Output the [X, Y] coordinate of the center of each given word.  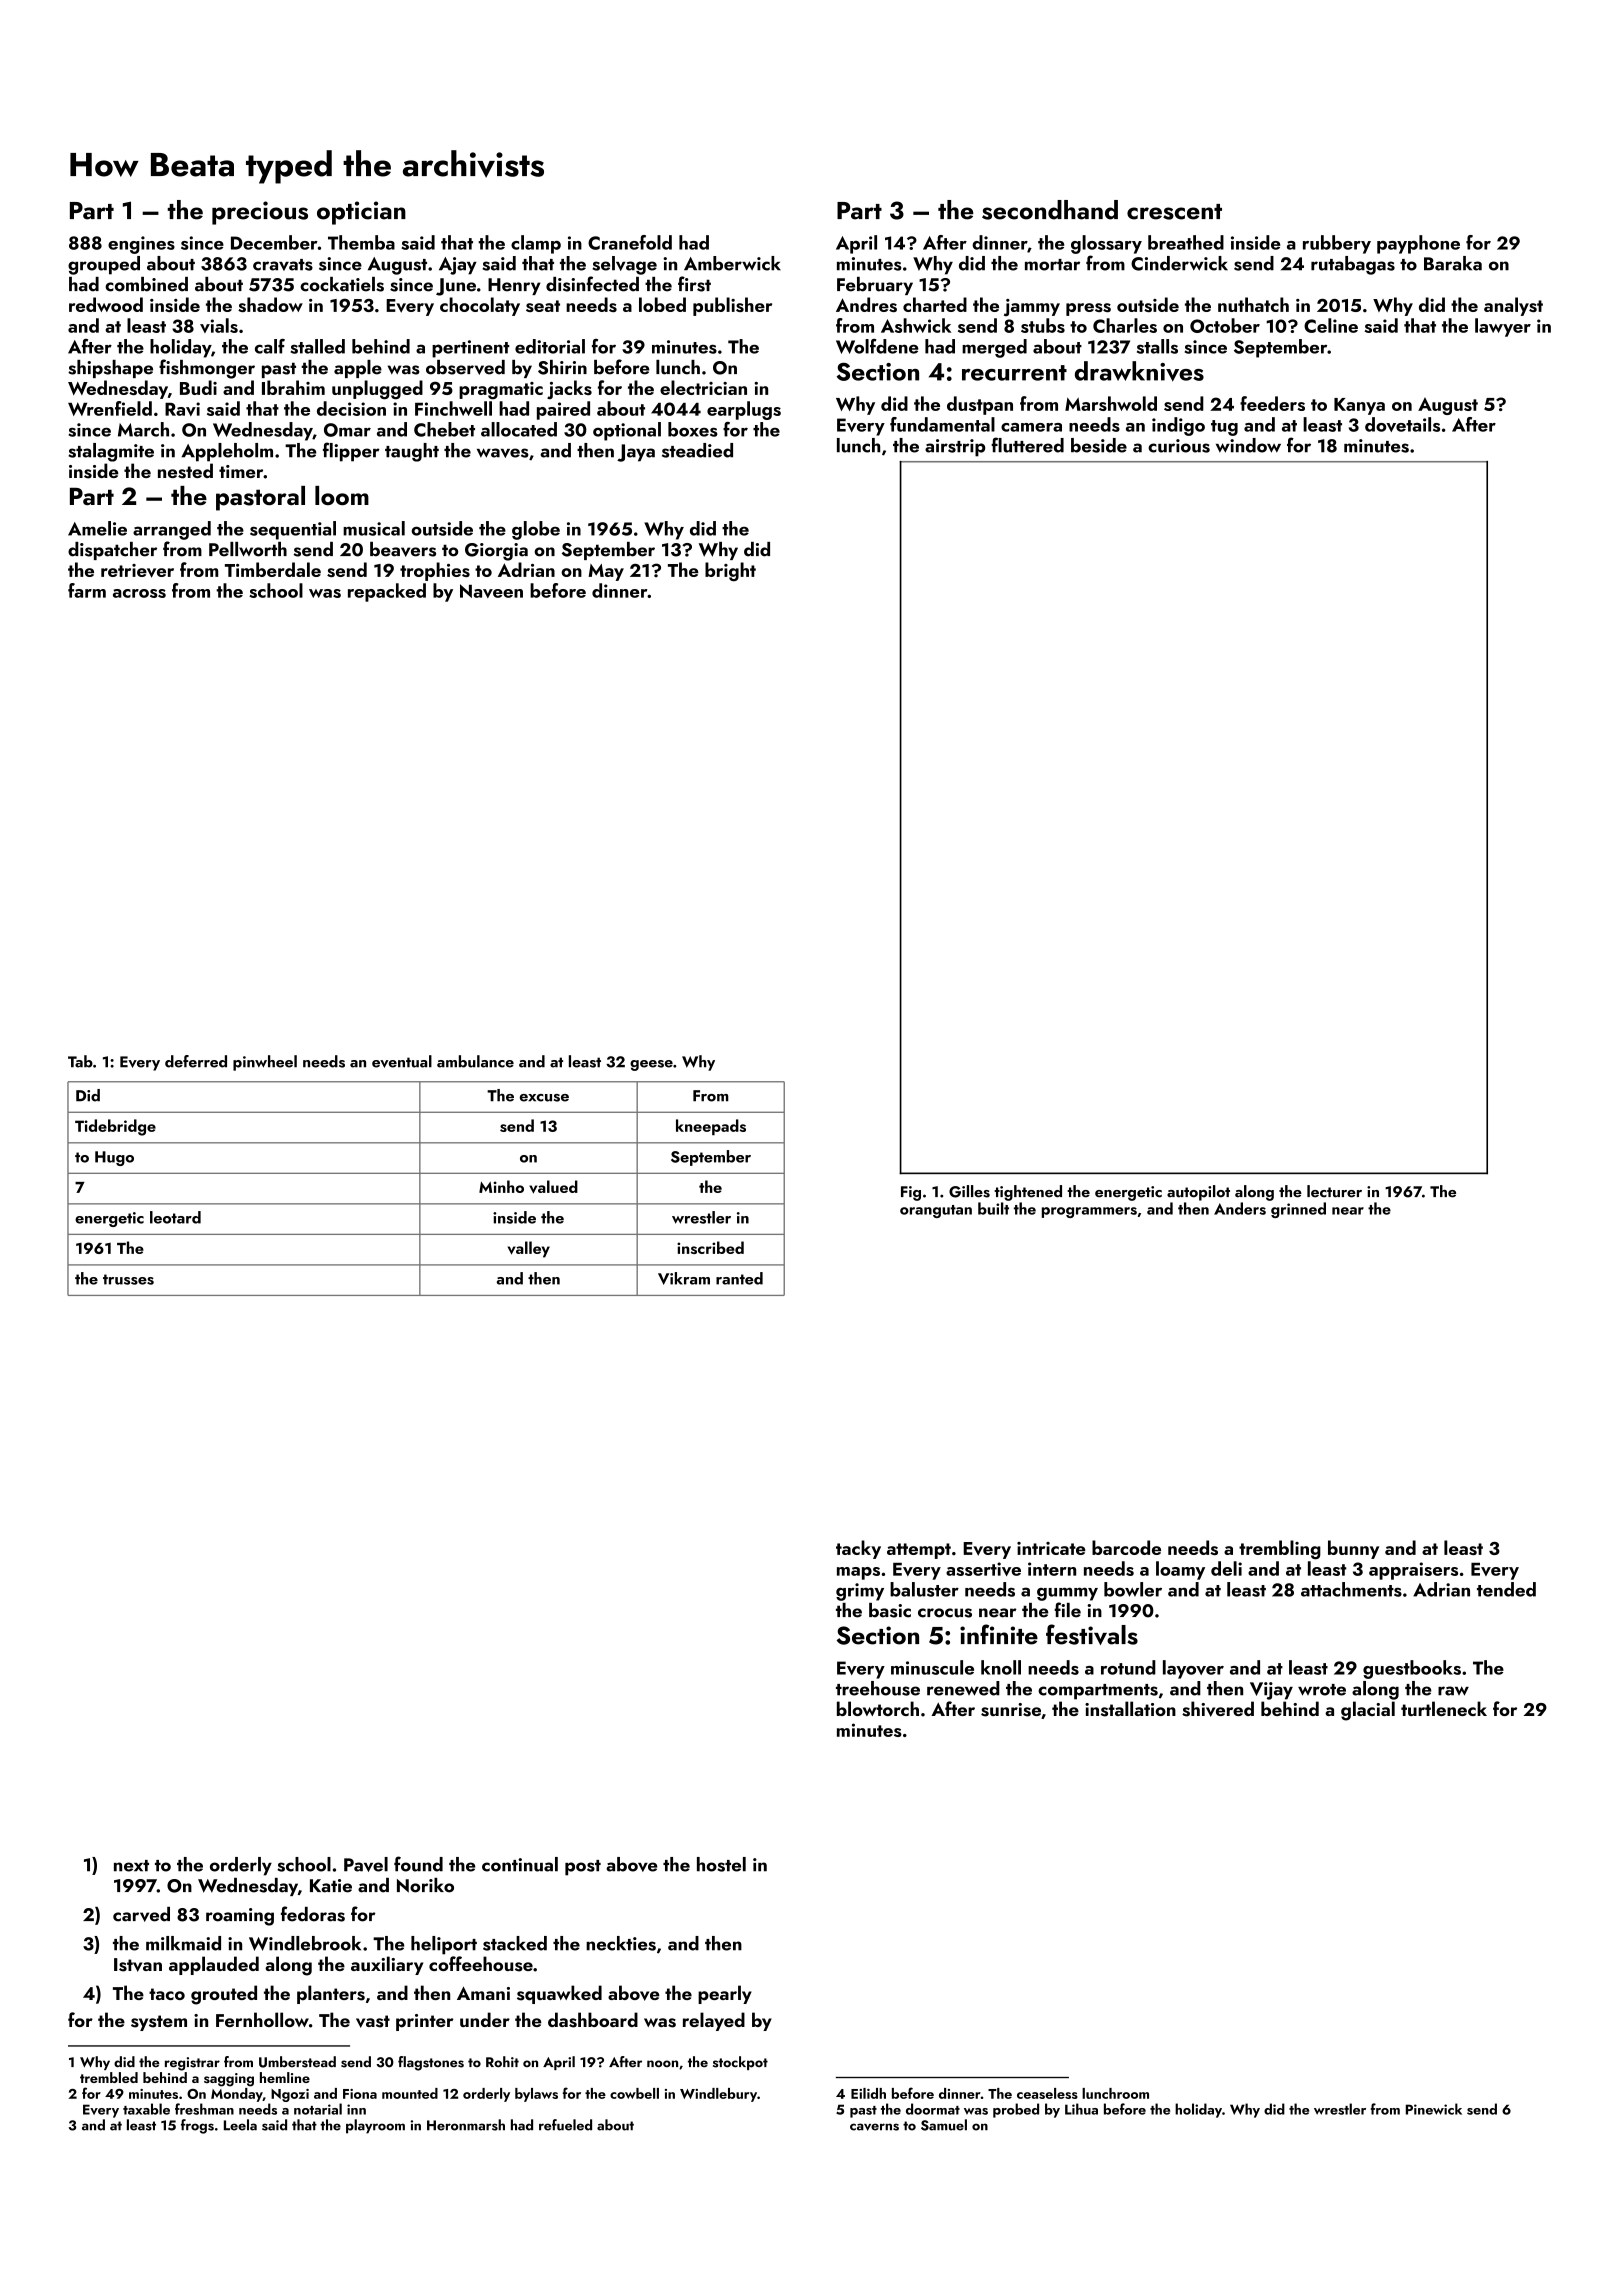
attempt [919, 1551]
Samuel [944, 2125]
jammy [1032, 307]
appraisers [1413, 1571]
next [131, 1866]
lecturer [1334, 1191]
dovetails [1402, 424]
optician [361, 213]
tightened [1028, 1193]
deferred [196, 1061]
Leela [240, 2125]
